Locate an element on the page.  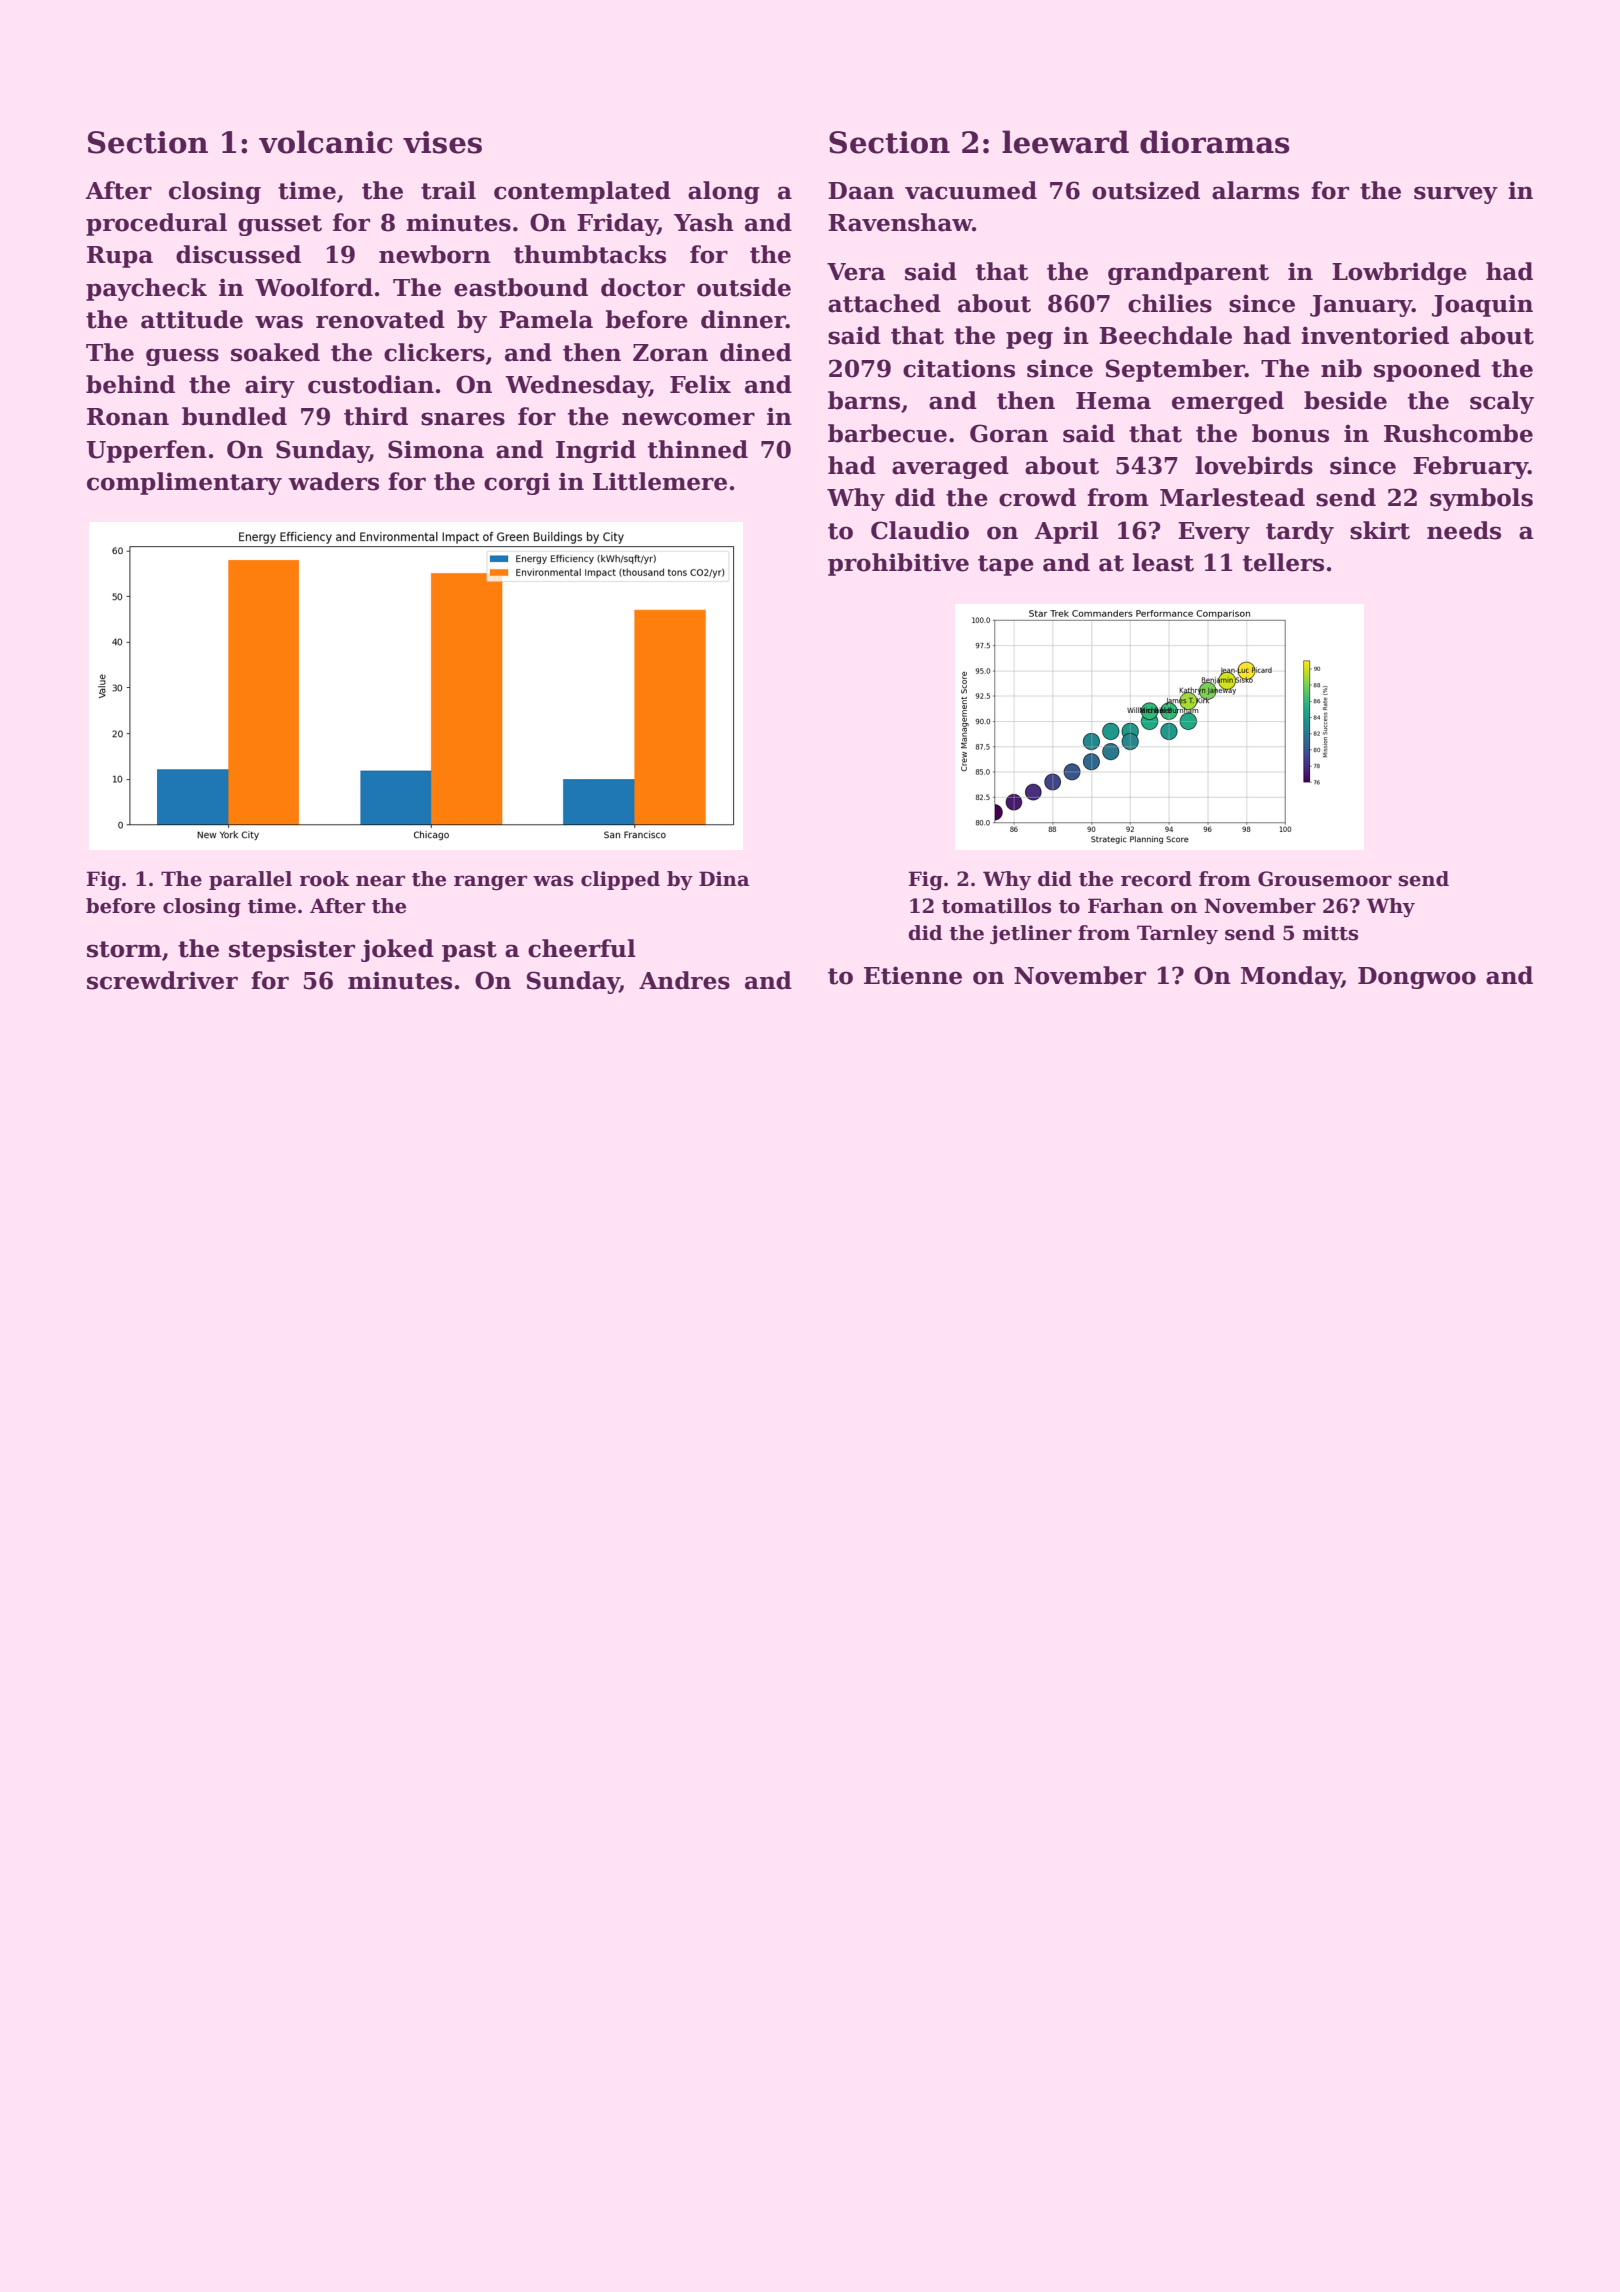
volcanic is located at coordinates (326, 142).
